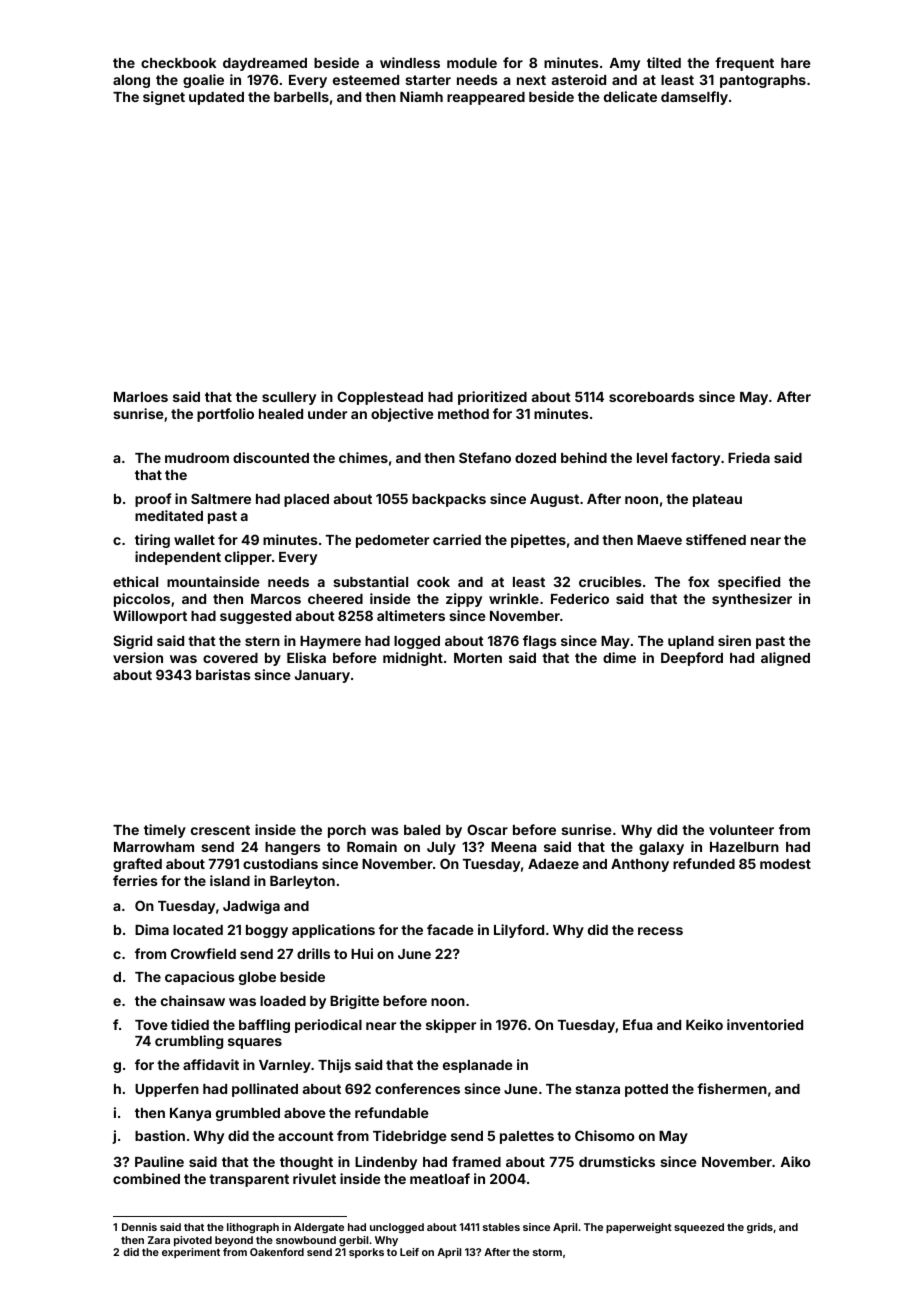 Image resolution: width=924 pixels, height=1308 pixels. What do you see at coordinates (154, 847) in the screenshot?
I see `Marrowham` at bounding box center [154, 847].
